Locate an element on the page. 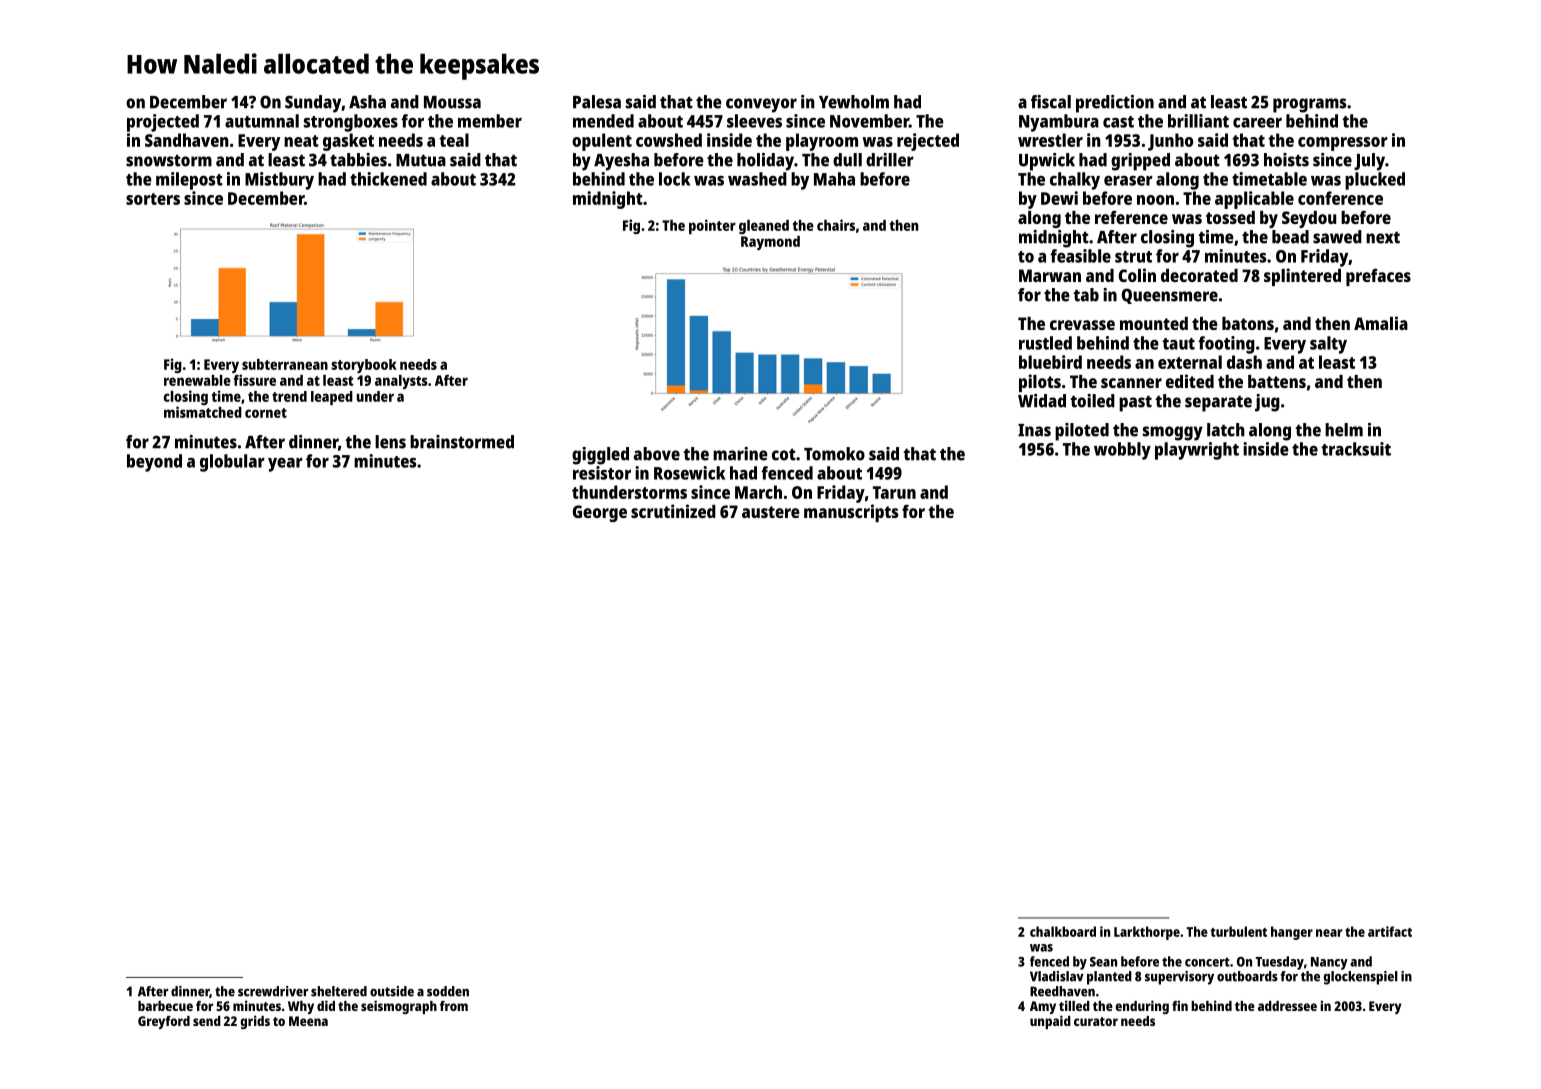 This image has width=1541, height=1089. conveyor is located at coordinates (761, 105).
